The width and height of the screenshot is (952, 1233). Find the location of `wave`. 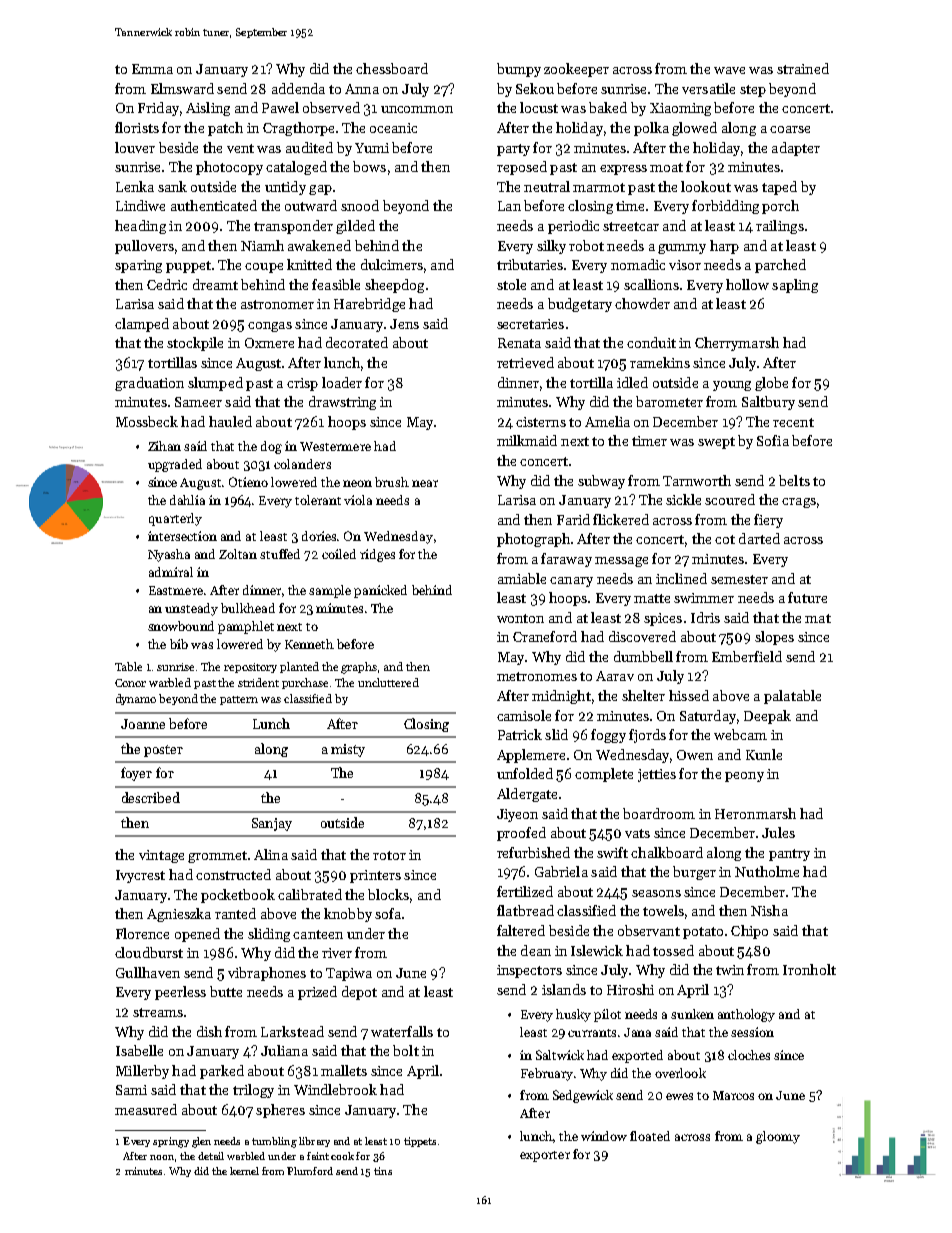

wave is located at coordinates (729, 70).
